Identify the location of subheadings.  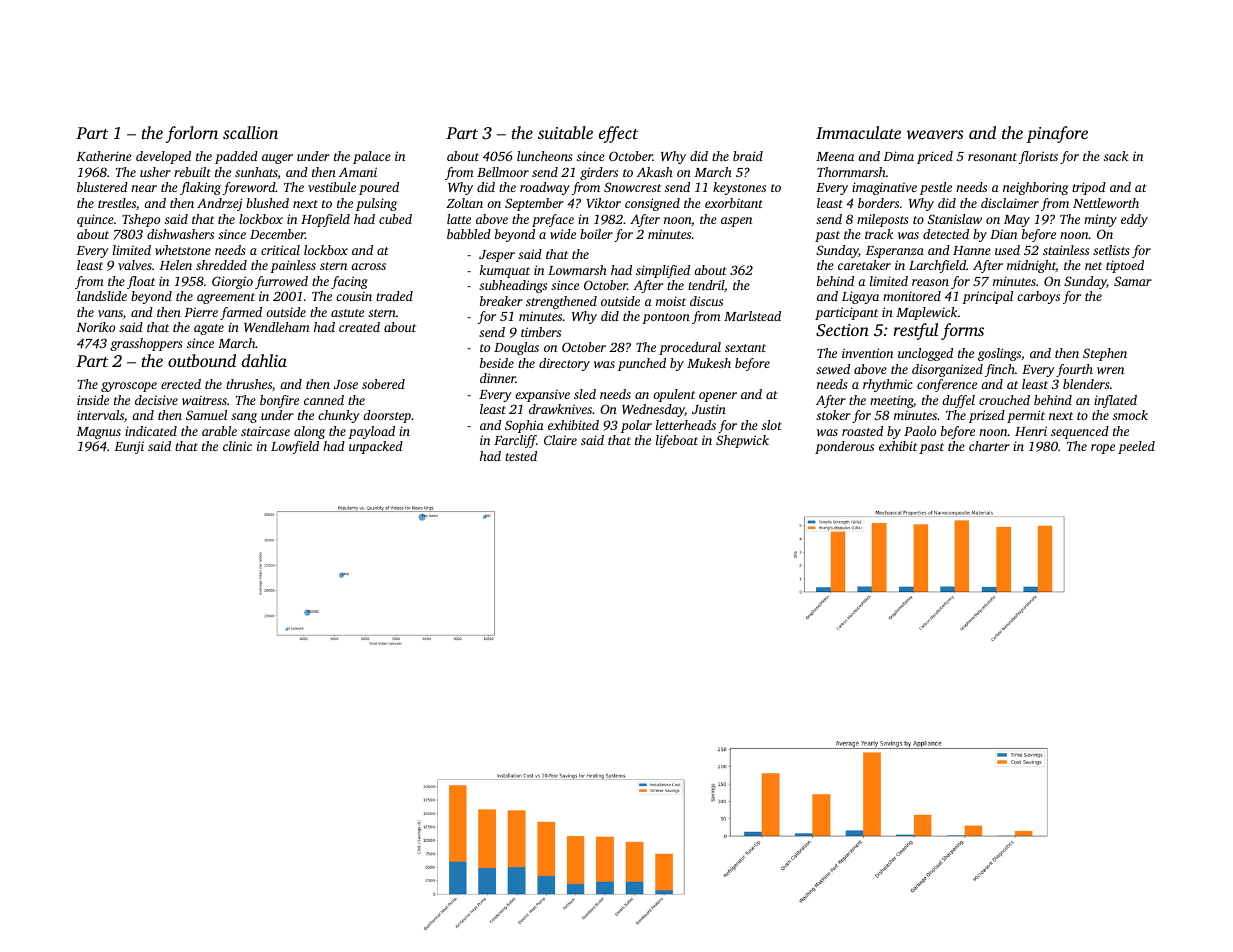
(513, 286).
